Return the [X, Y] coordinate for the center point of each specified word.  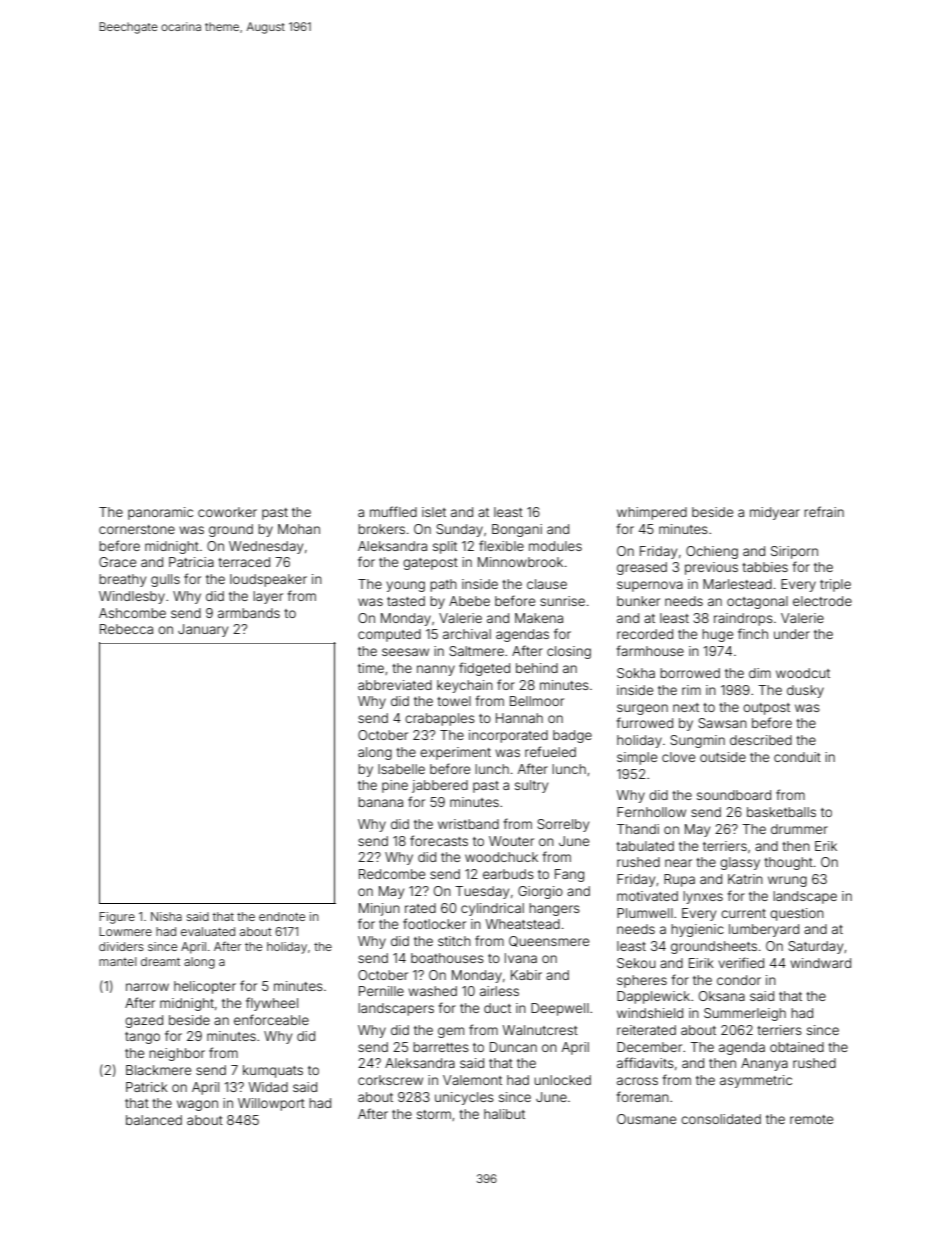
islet [434, 512]
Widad [268, 1087]
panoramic [160, 513]
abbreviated [395, 685]
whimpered [652, 513]
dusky [805, 691]
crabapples [440, 719]
